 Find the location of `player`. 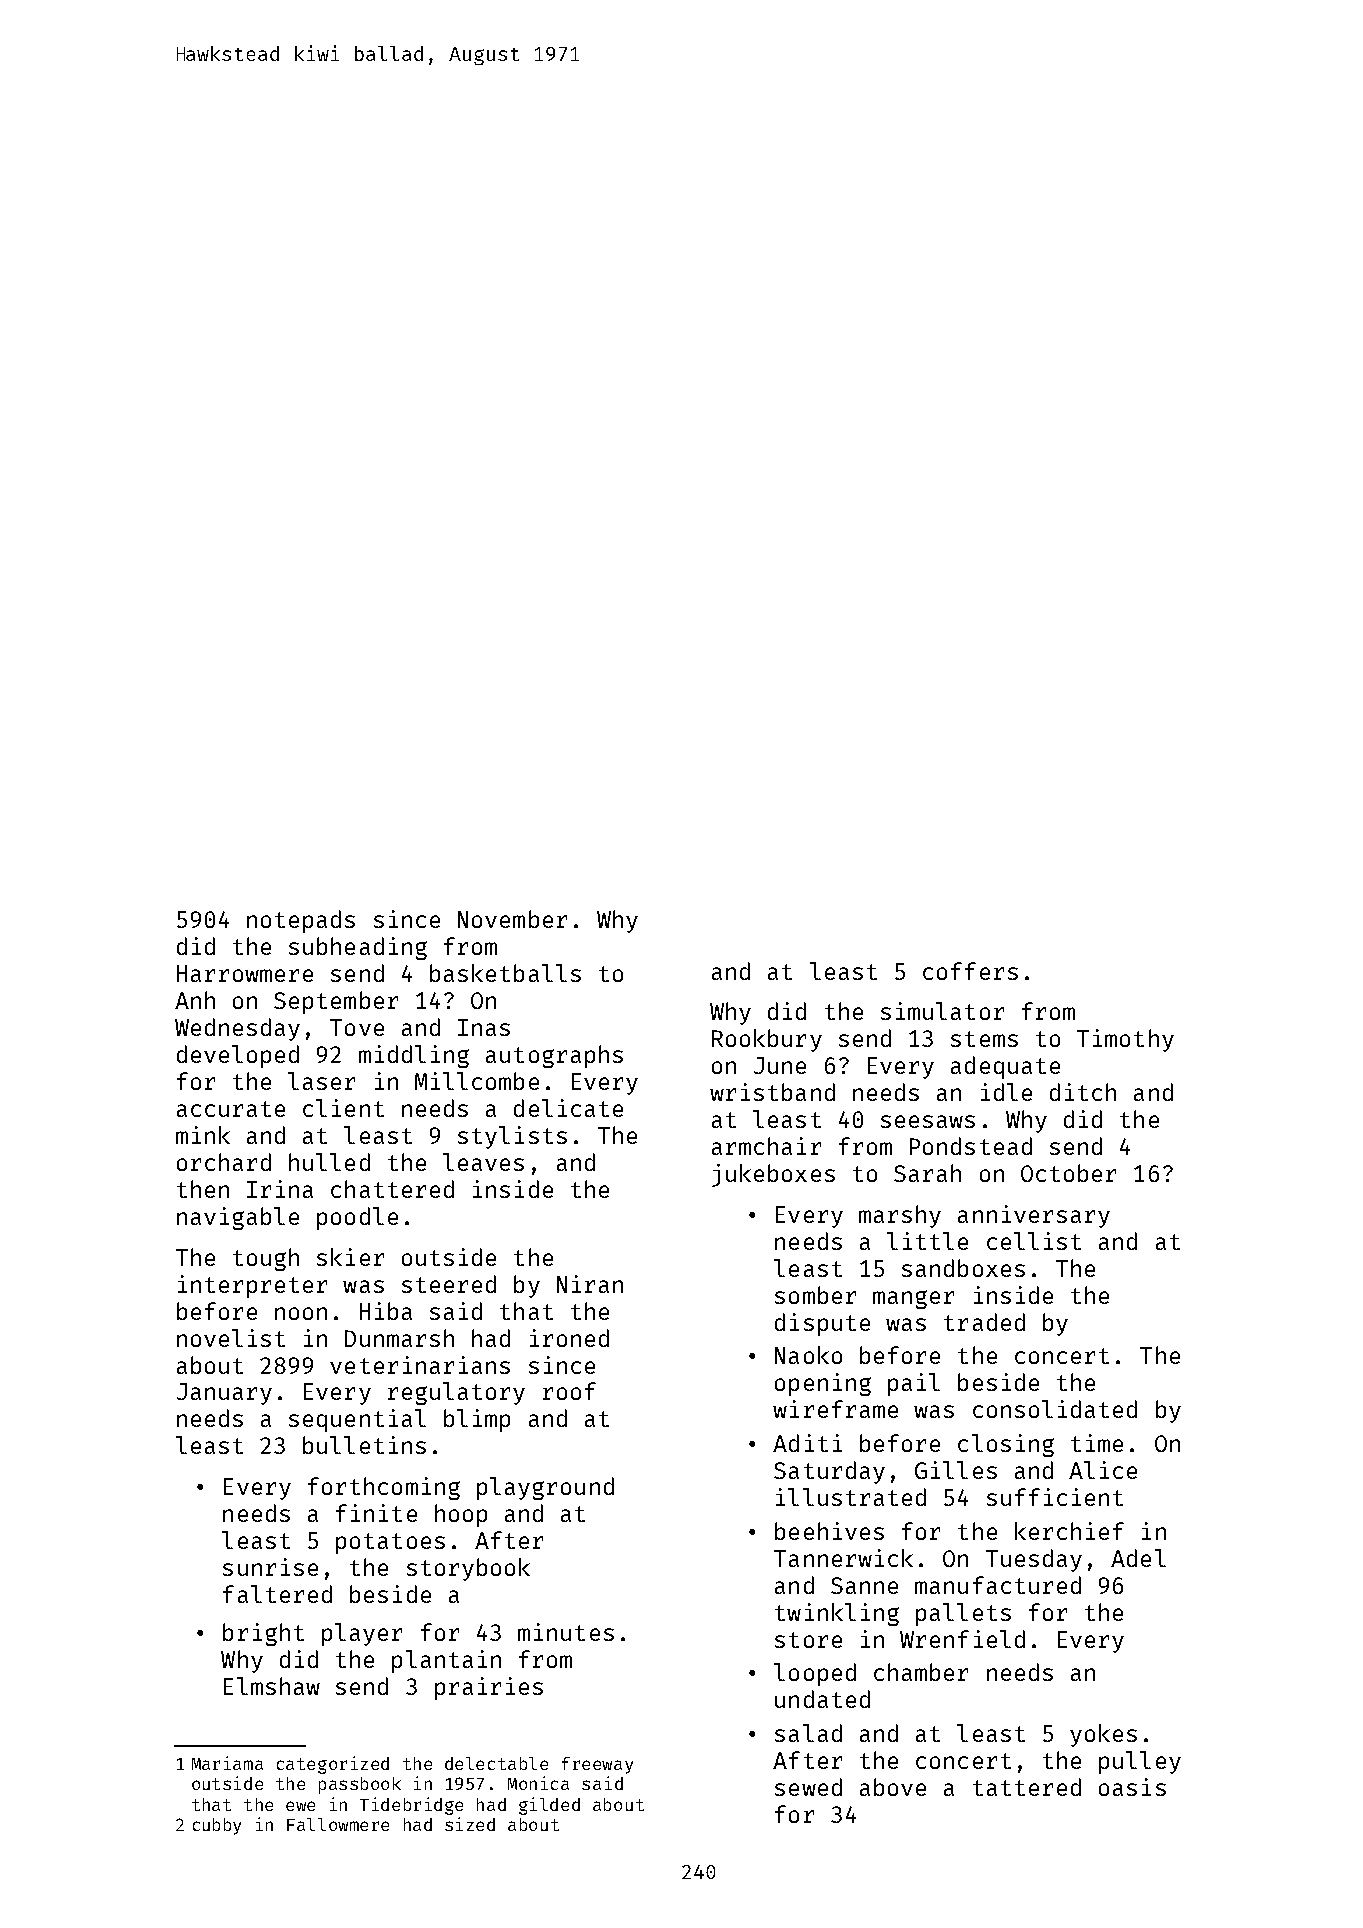

player is located at coordinates (362, 1634).
